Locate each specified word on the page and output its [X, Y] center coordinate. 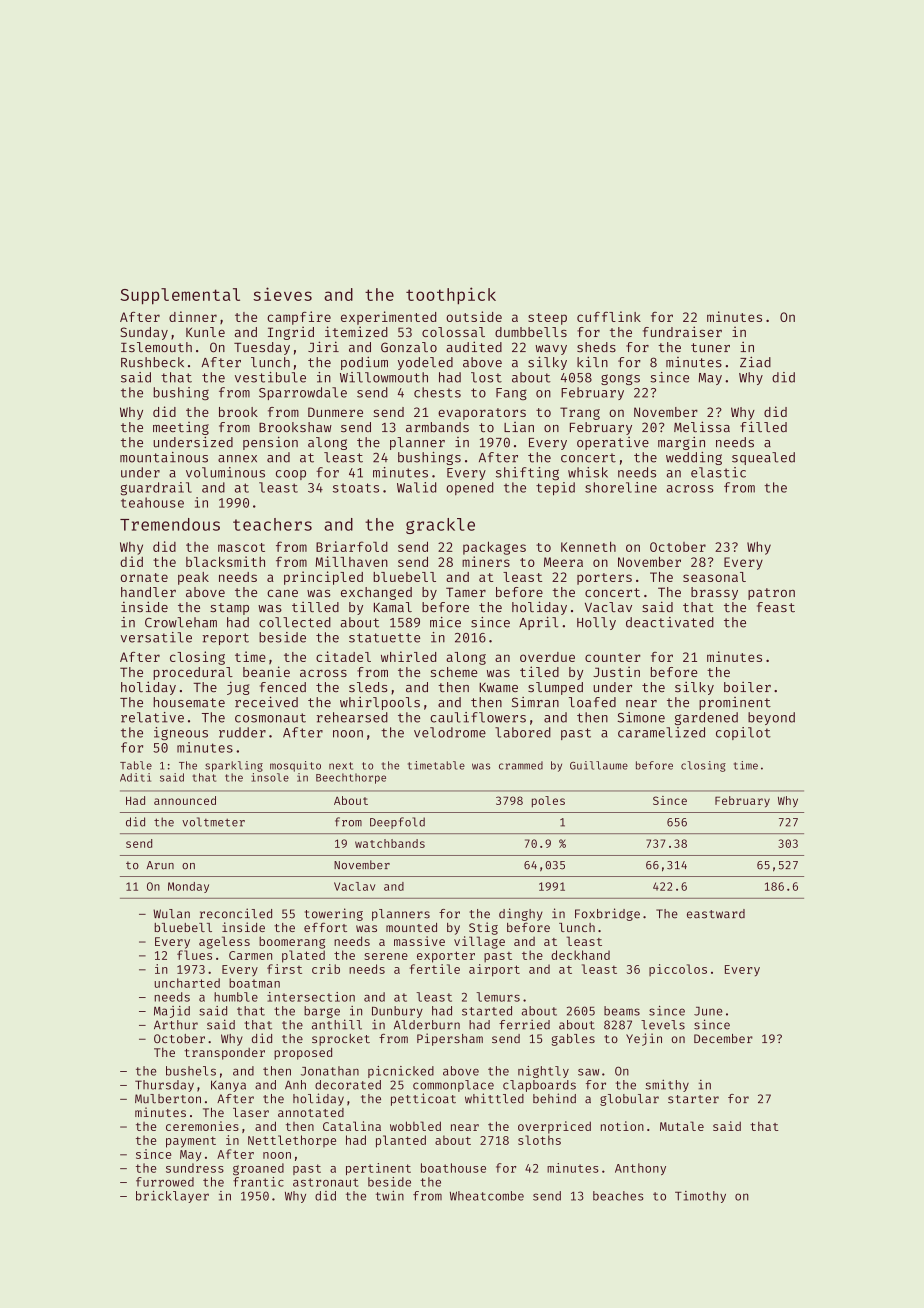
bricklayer [172, 1197]
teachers [272, 524]
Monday [188, 887]
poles [548, 802]
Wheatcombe [487, 1196]
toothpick [451, 296]
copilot [743, 733]
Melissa [702, 427]
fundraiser [682, 331]
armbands [437, 427]
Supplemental [180, 296]
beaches [618, 1196]
